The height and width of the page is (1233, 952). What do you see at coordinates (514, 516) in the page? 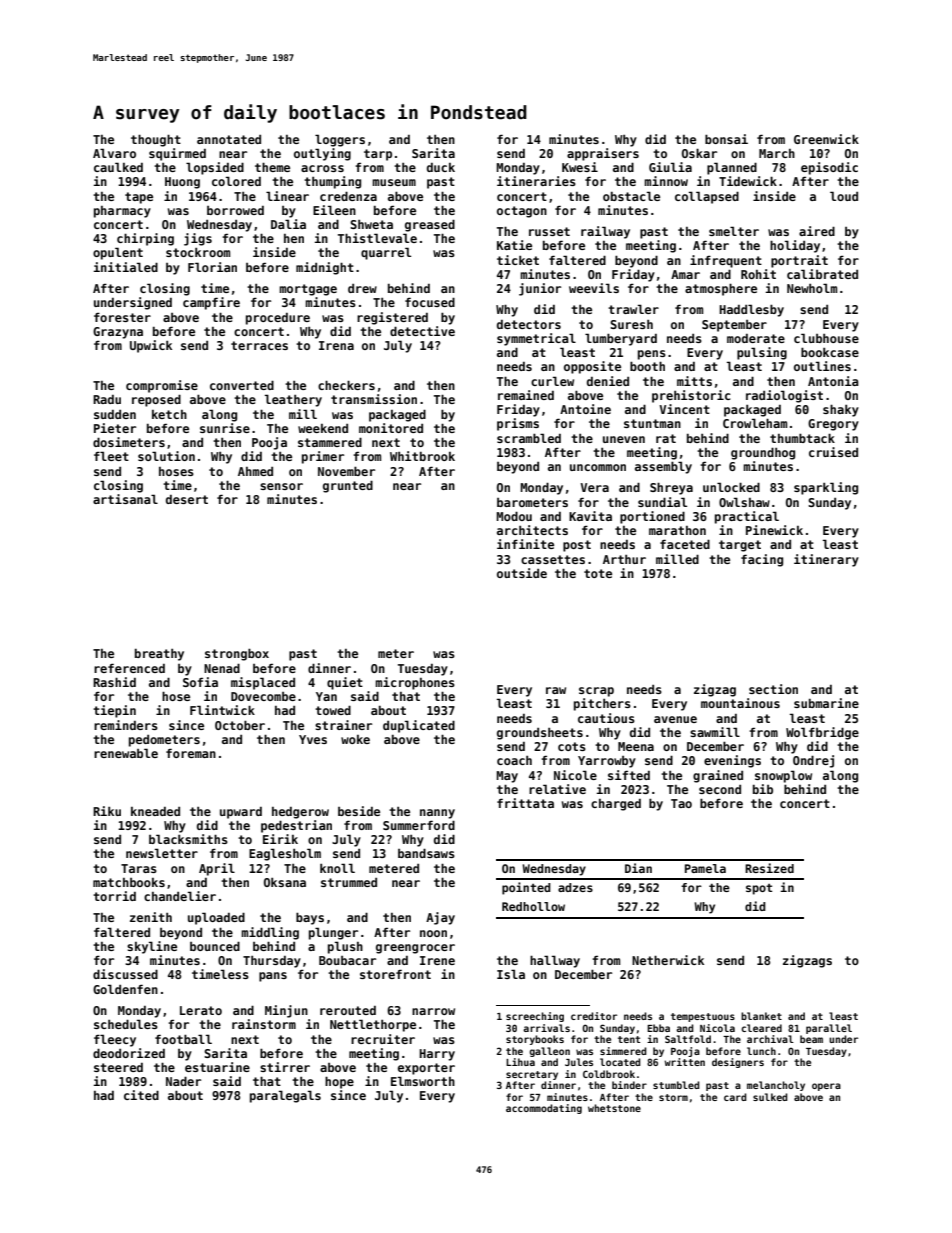
I see `Modou` at bounding box center [514, 516].
